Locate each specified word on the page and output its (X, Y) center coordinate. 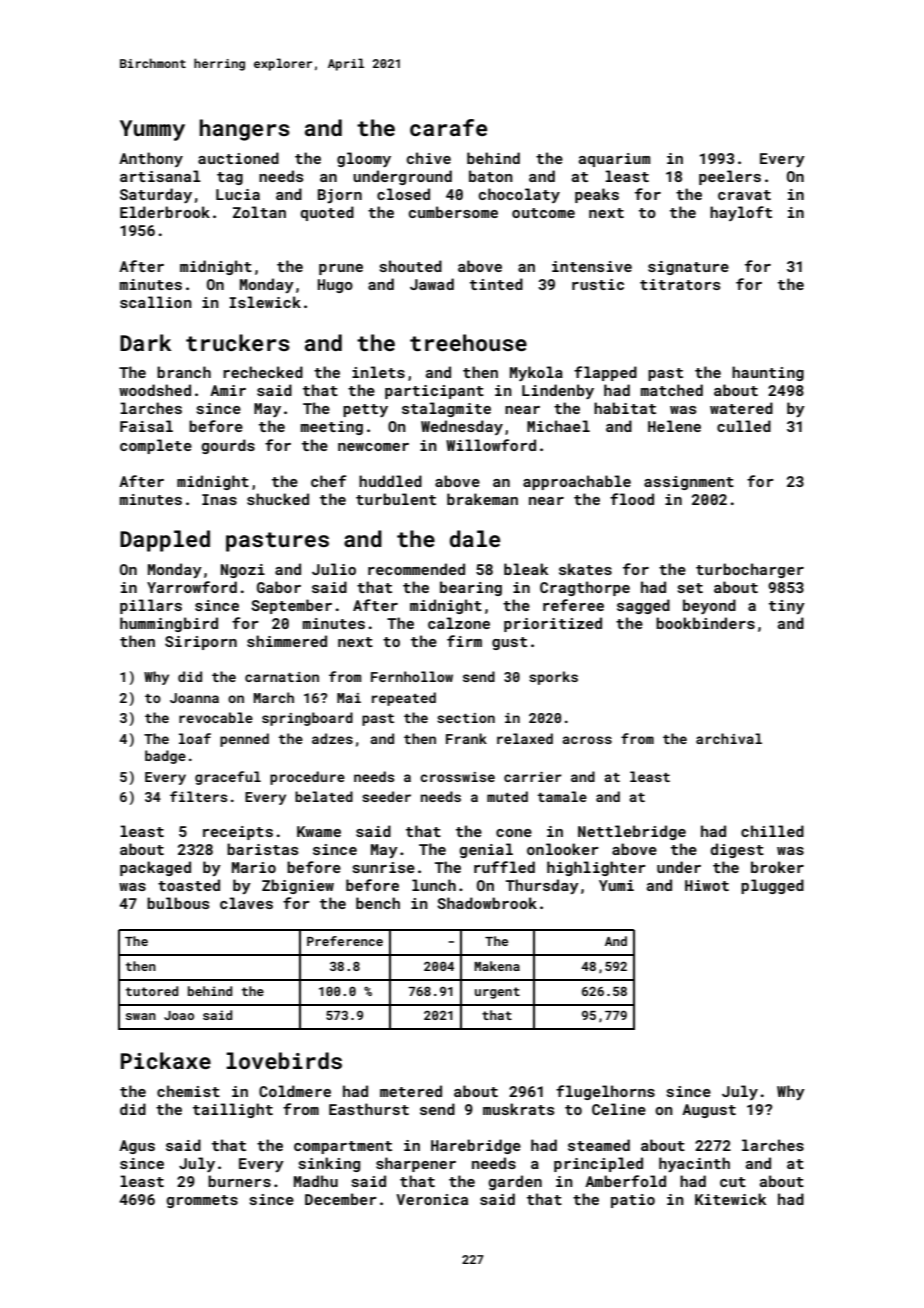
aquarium (614, 160)
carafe (448, 127)
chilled (772, 831)
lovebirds (284, 1060)
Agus (137, 1147)
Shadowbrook (487, 903)
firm (464, 641)
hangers (244, 130)
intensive (592, 266)
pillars (151, 606)
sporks (553, 678)
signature (688, 268)
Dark (145, 342)
